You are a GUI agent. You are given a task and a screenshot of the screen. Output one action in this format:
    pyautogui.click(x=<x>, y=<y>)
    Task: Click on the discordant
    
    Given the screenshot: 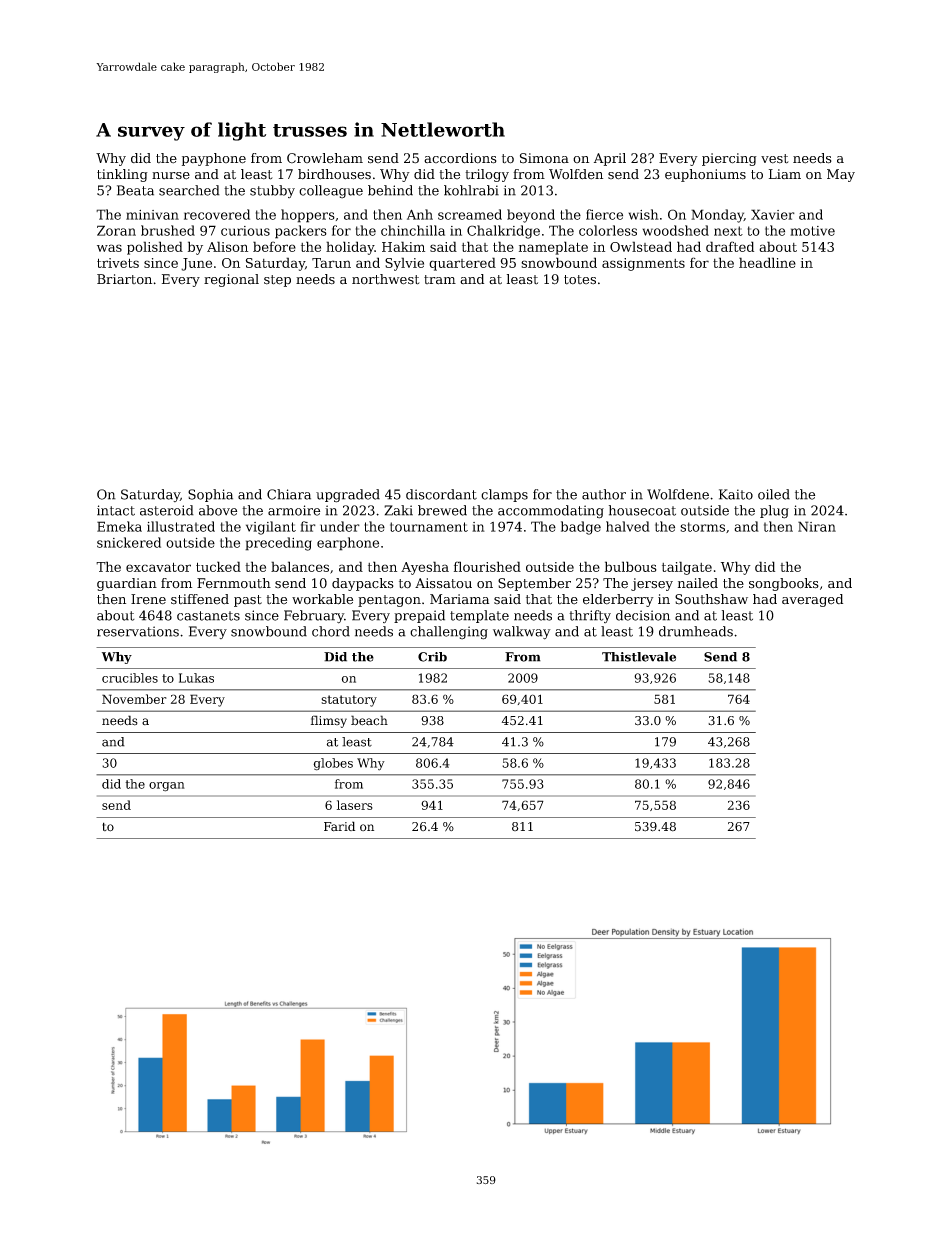 What is the action you would take?
    pyautogui.click(x=441, y=494)
